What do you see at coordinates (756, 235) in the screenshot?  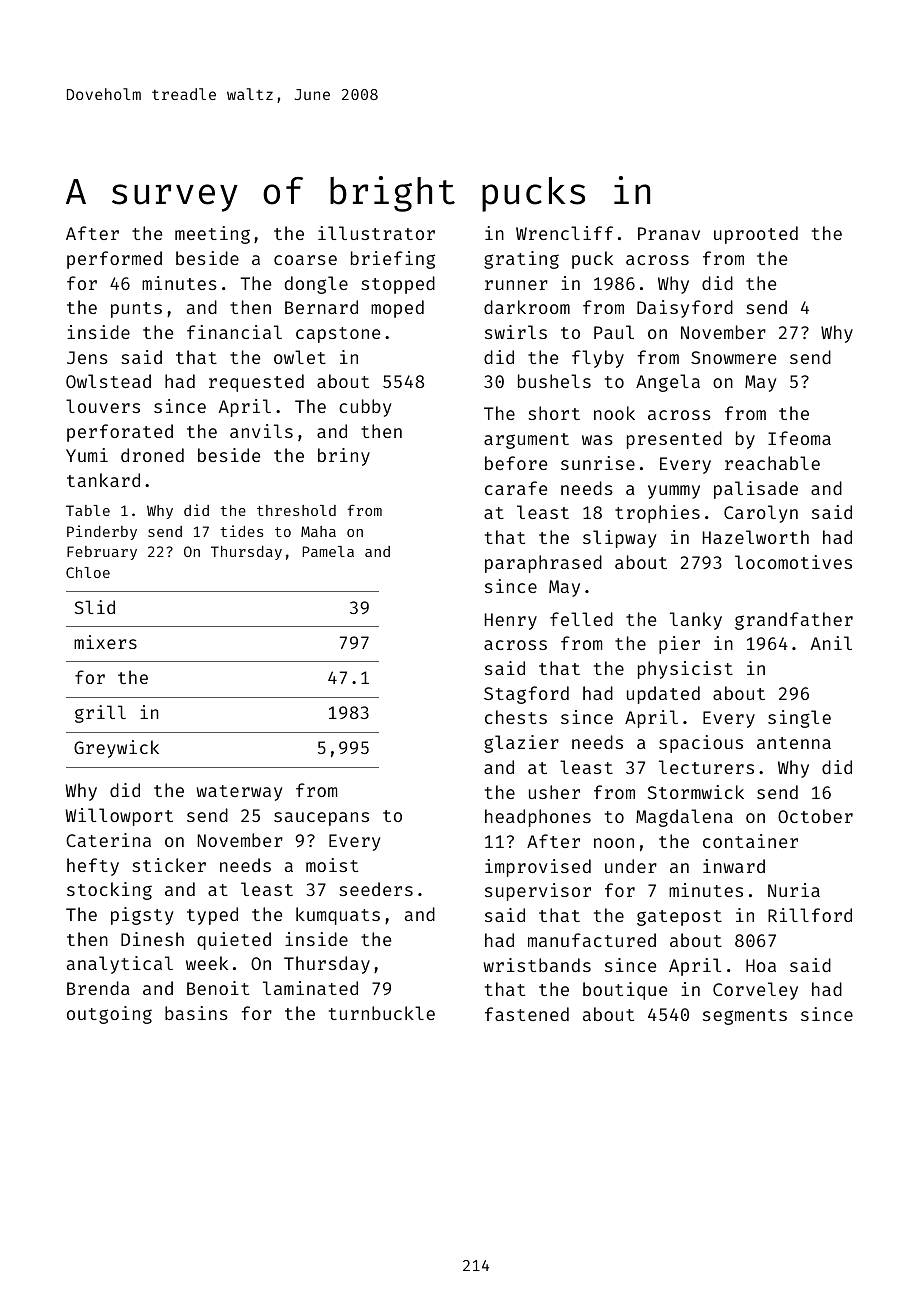 I see `uprooted` at bounding box center [756, 235].
